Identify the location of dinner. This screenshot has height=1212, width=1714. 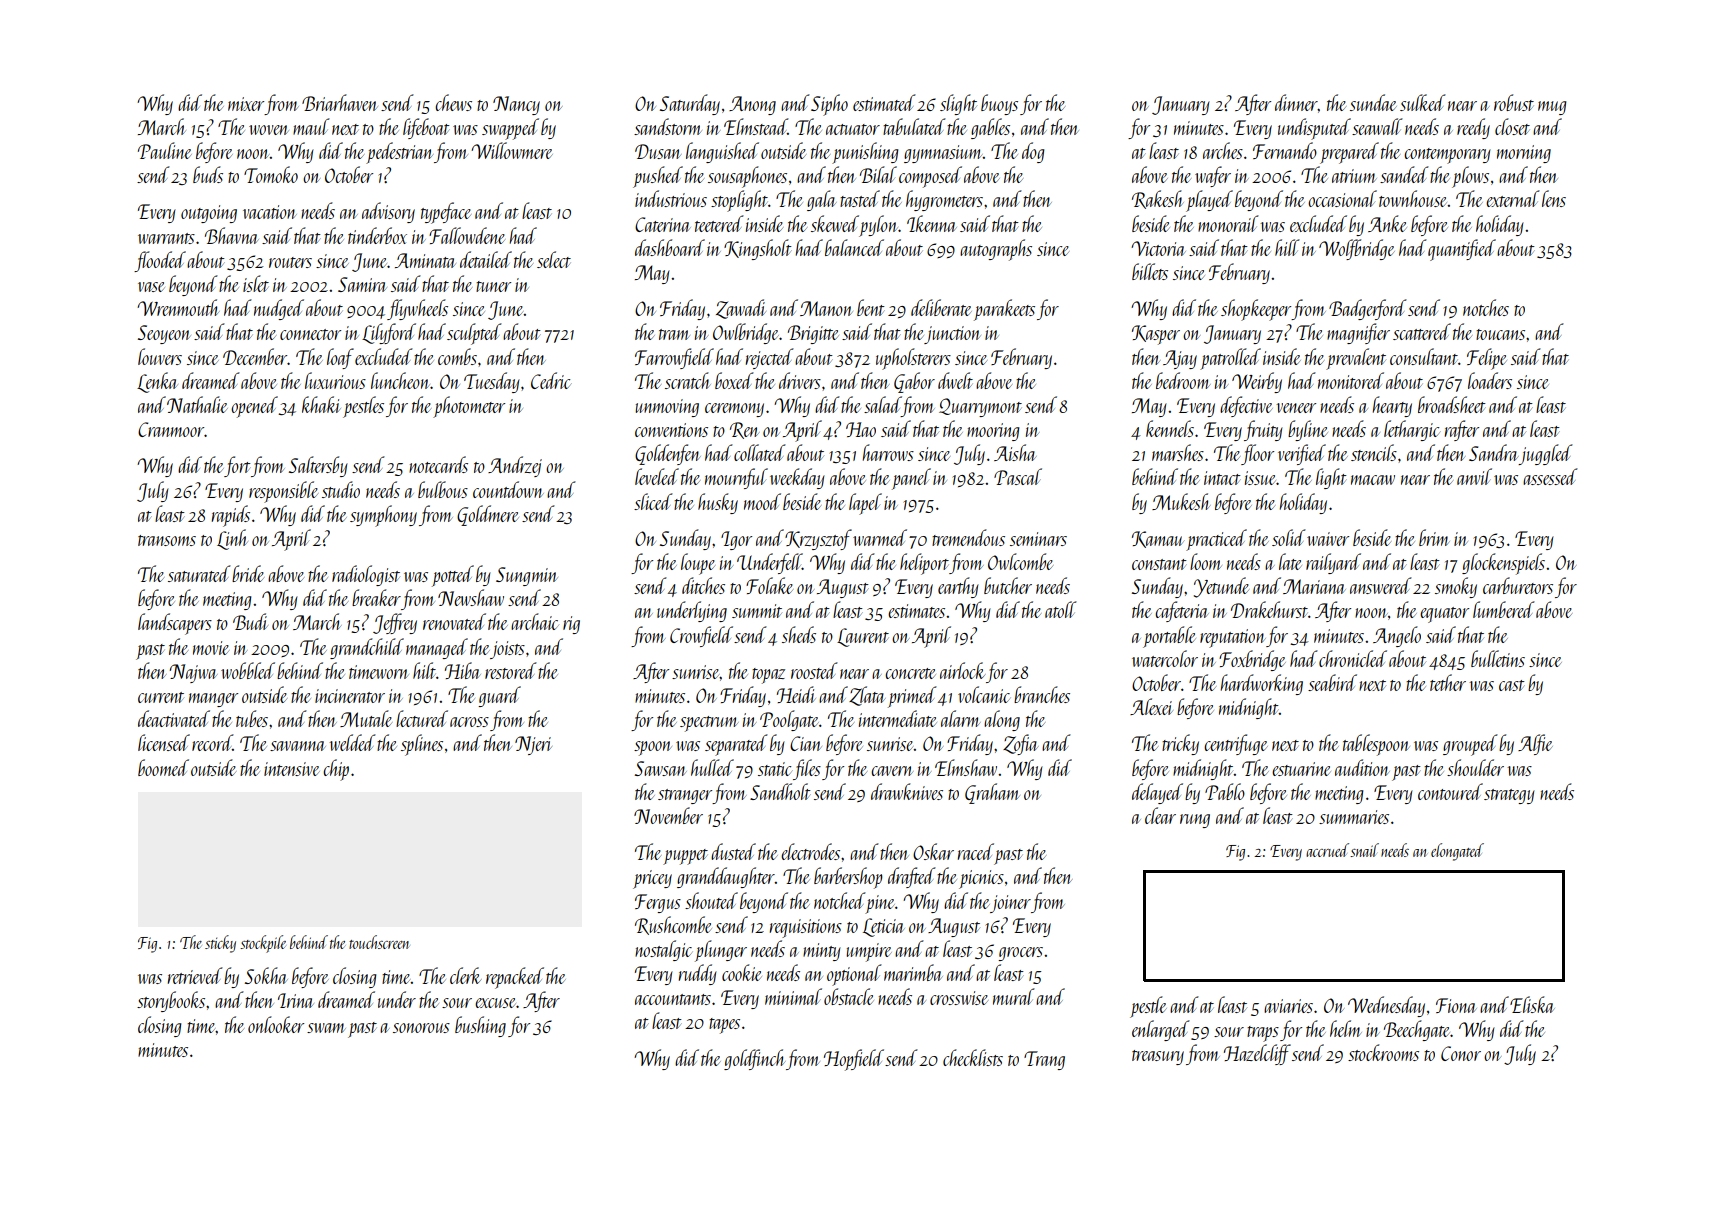
(1296, 102).
